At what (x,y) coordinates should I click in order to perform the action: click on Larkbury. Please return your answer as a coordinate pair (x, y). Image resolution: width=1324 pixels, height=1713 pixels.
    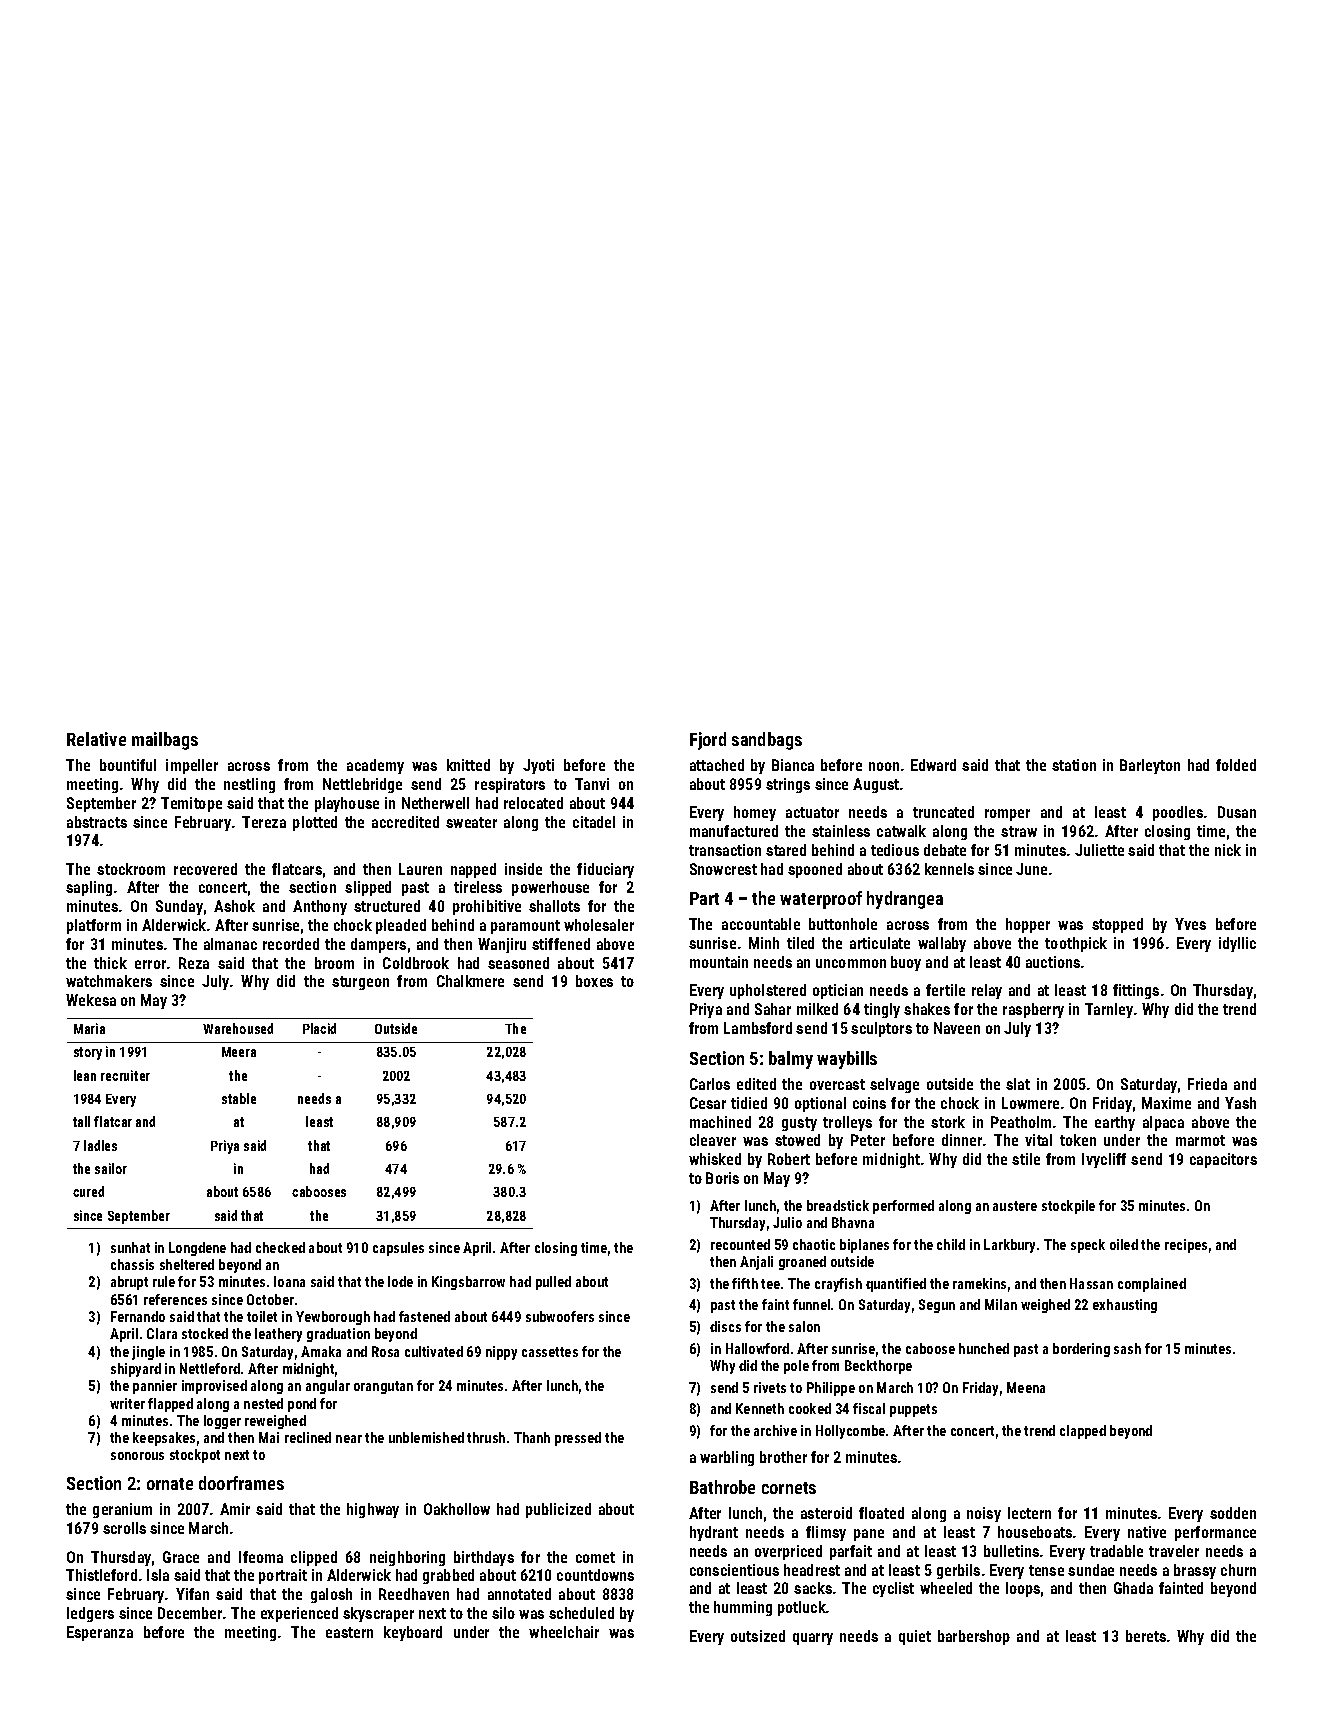
    Looking at the image, I should click on (1009, 1246).
